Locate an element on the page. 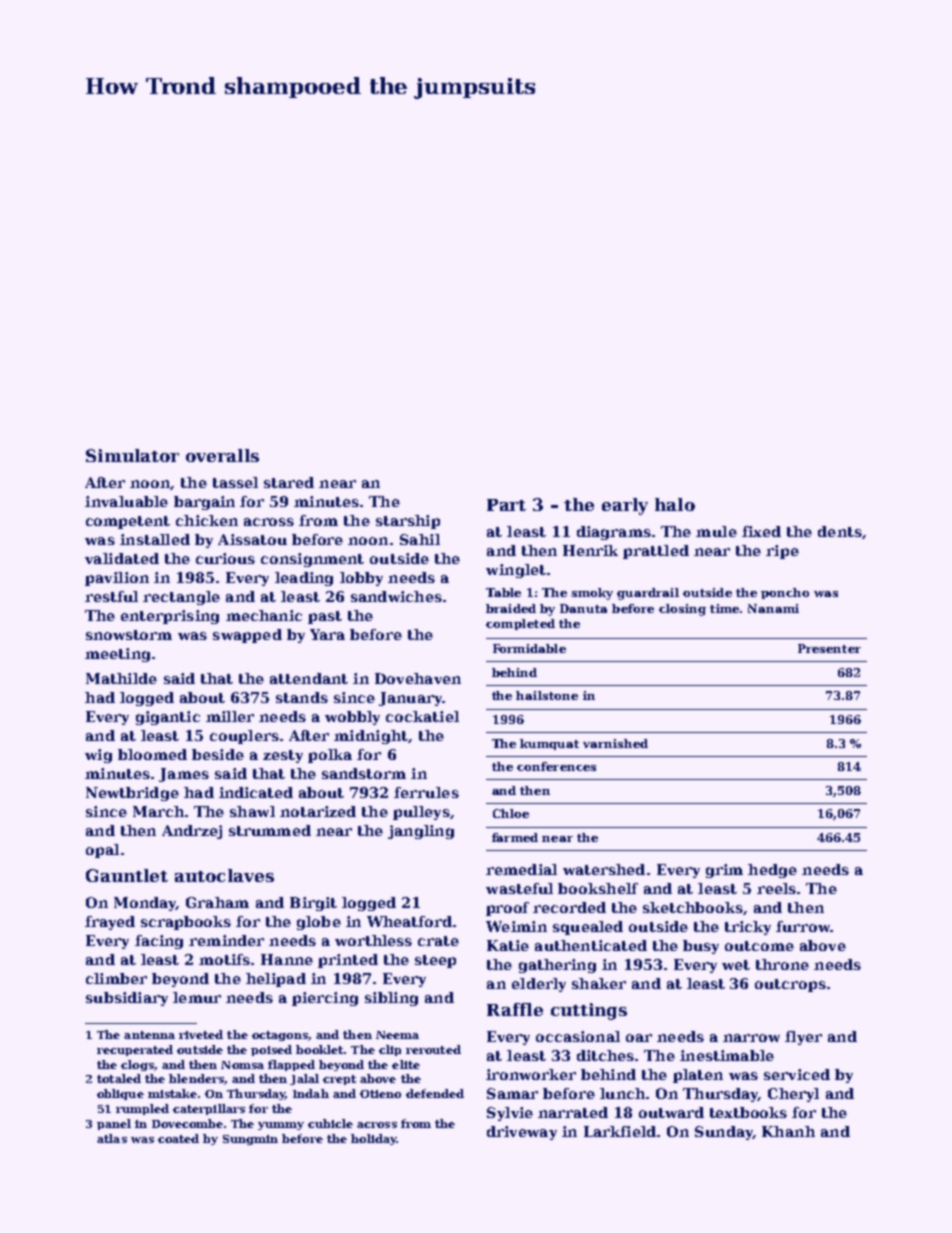  swapped is located at coordinates (247, 636).
